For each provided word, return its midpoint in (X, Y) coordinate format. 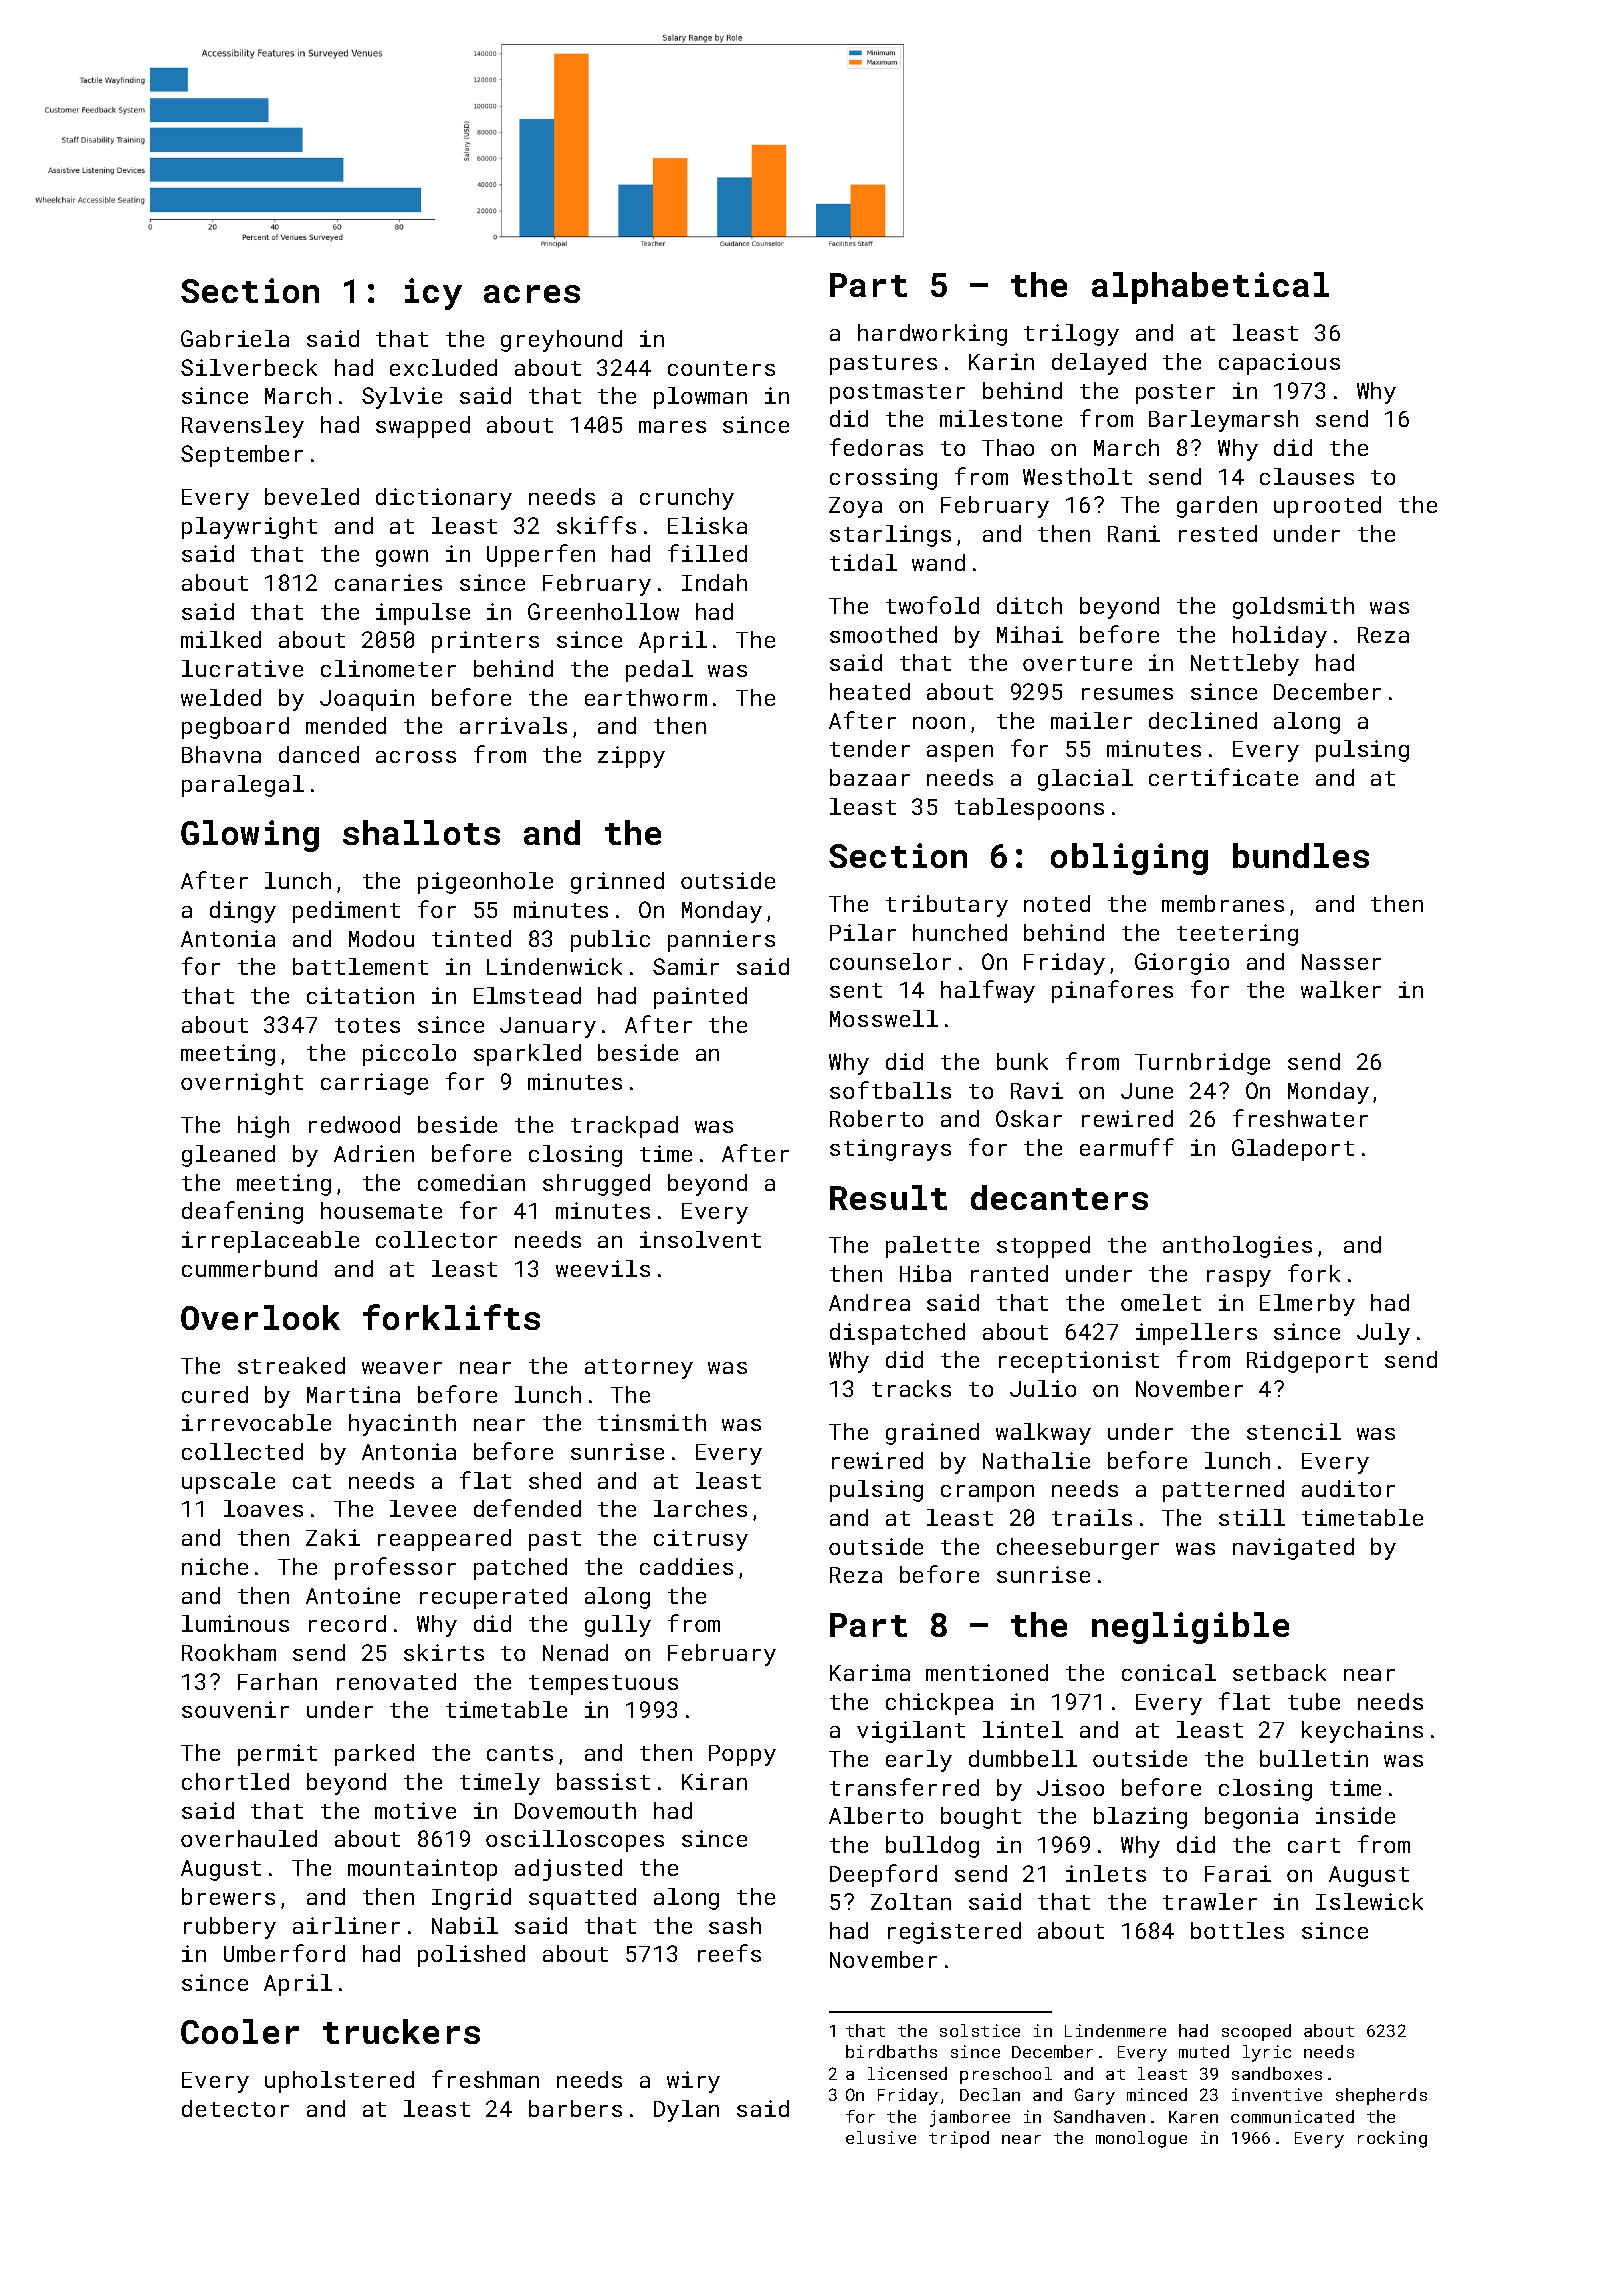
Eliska (707, 525)
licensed (907, 2073)
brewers (228, 1896)
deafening (242, 1212)
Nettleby (1245, 665)
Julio (1043, 1388)
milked (221, 639)
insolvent (700, 1239)
